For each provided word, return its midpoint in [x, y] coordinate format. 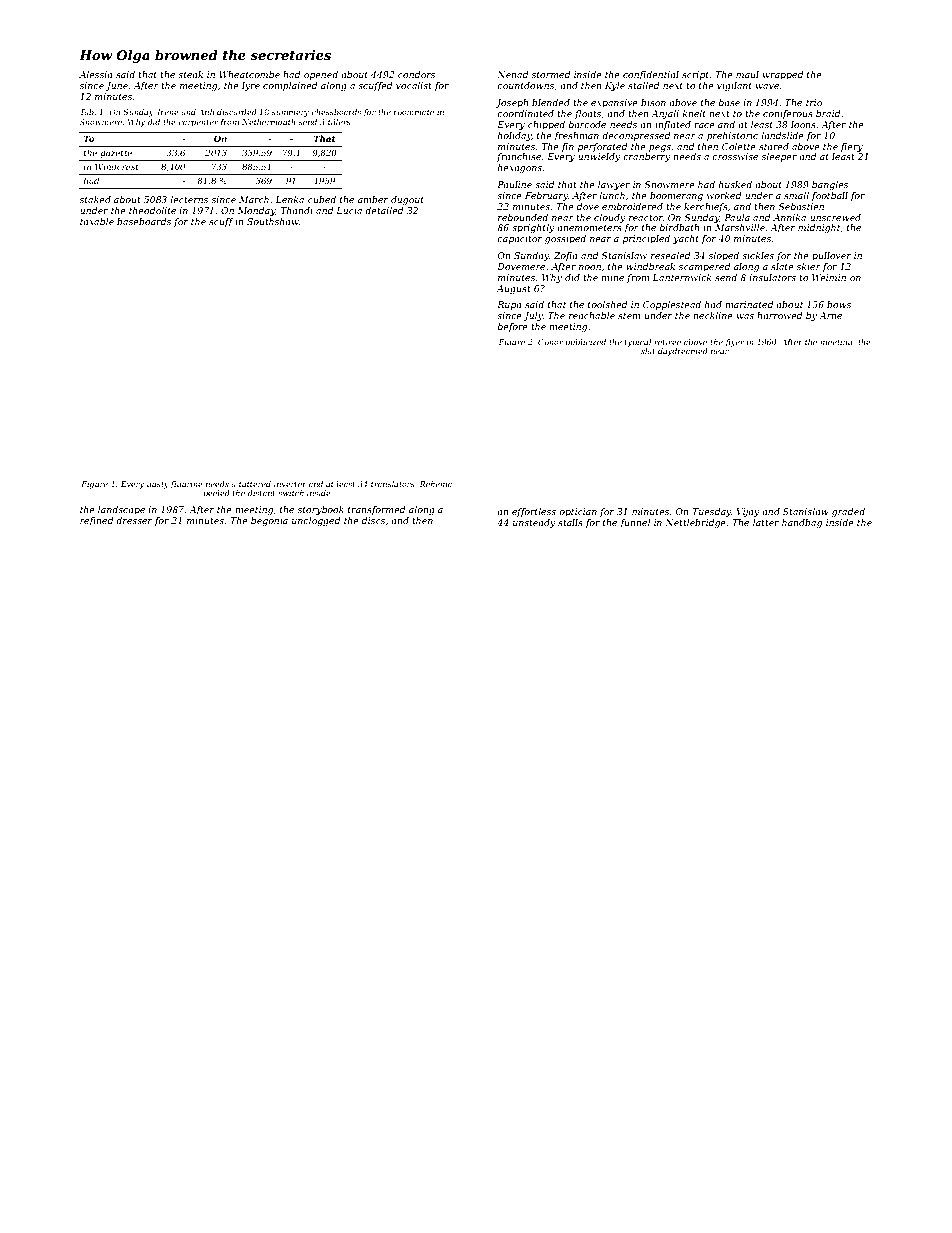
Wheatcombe [249, 74]
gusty [158, 485]
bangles [830, 185]
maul [747, 74]
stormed [551, 74]
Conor [550, 342]
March [254, 199]
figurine [187, 485]
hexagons [520, 168]
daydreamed [683, 352]
